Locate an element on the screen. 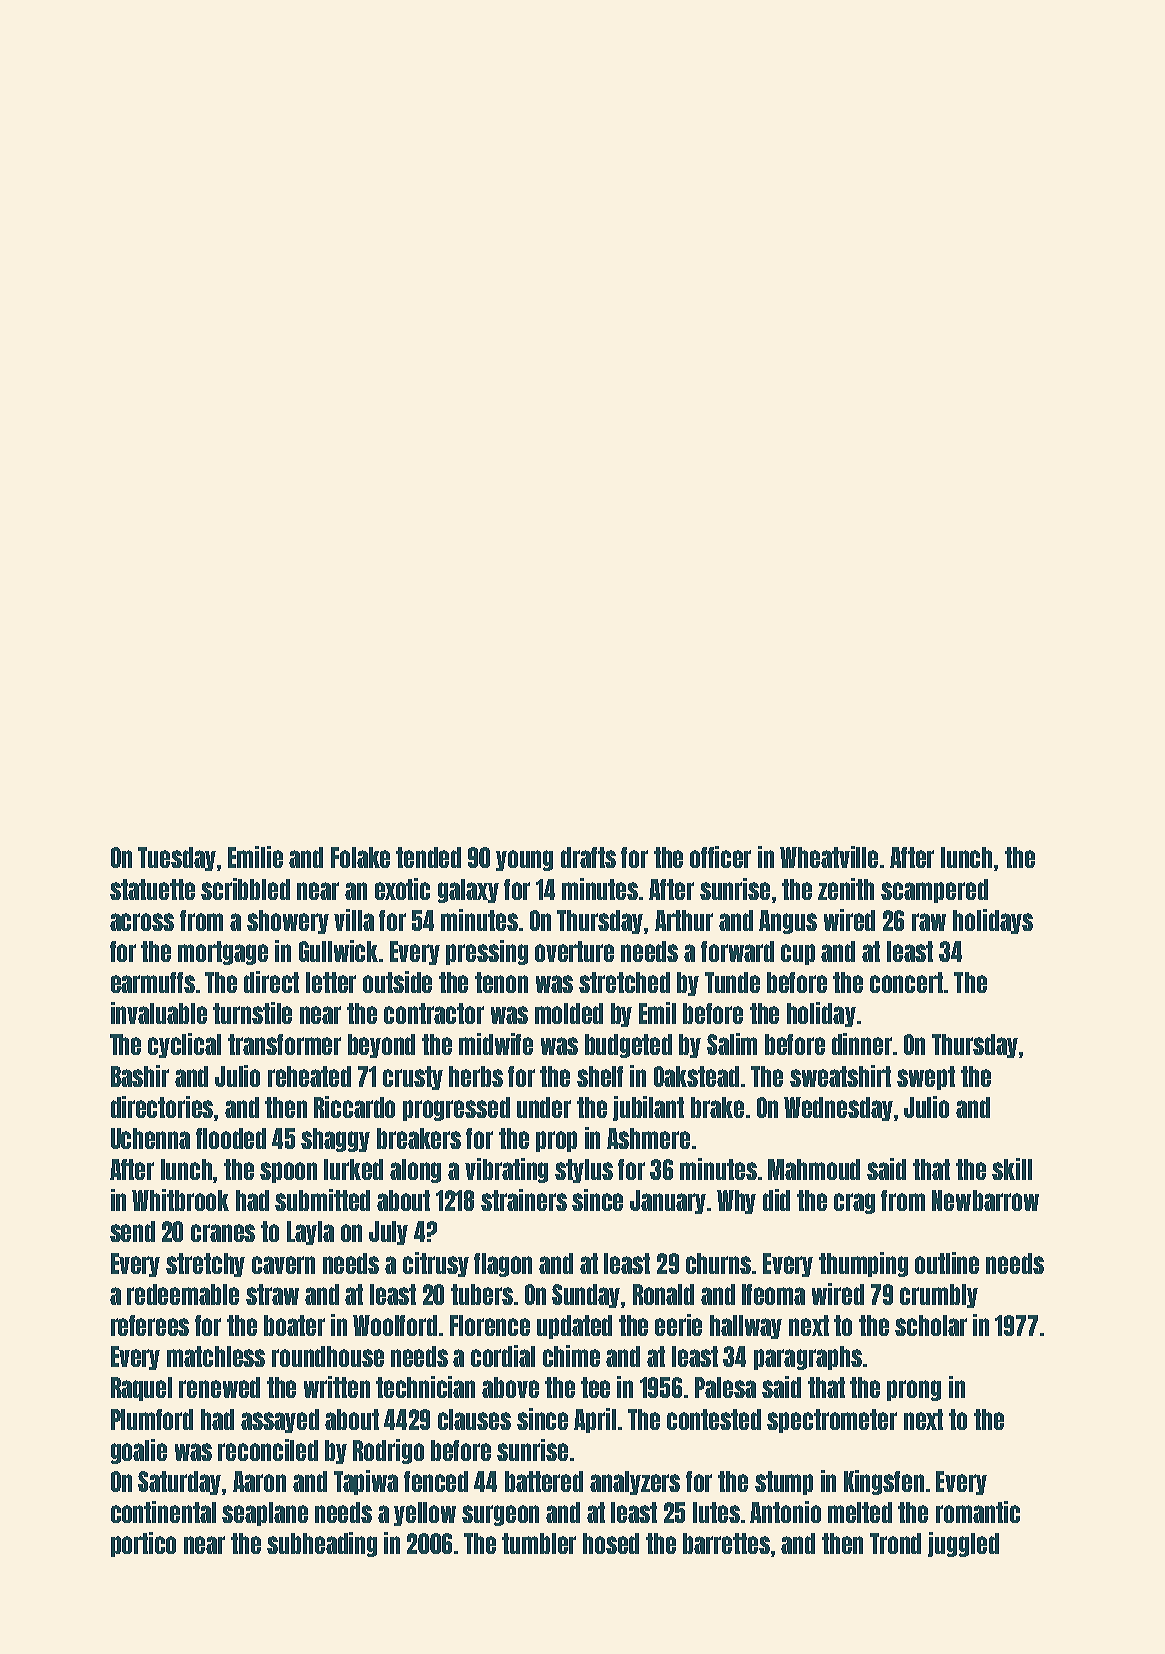  sweatshirt is located at coordinates (840, 1076).
